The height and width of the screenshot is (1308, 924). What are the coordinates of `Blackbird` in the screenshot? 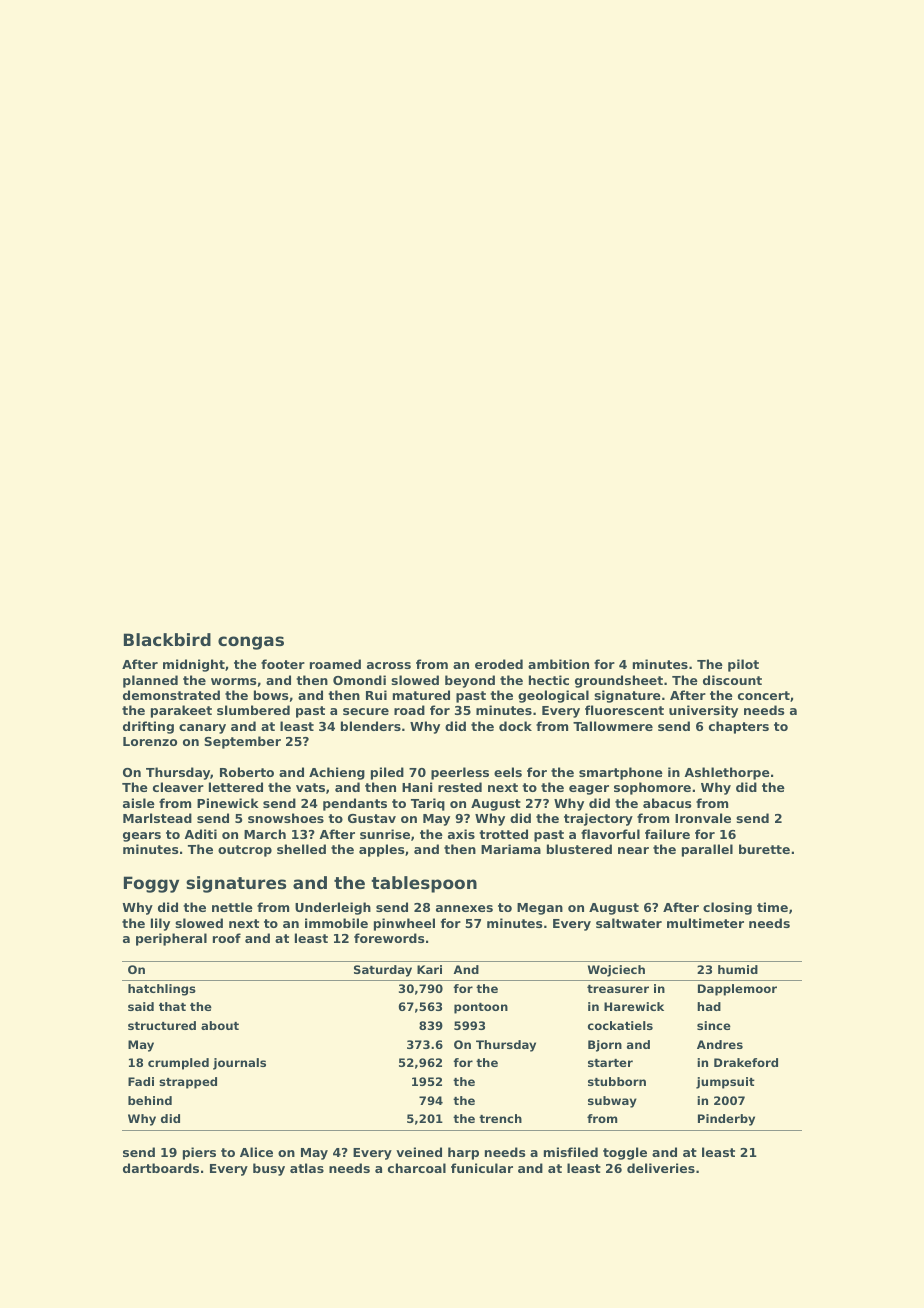 It's located at (167, 639).
